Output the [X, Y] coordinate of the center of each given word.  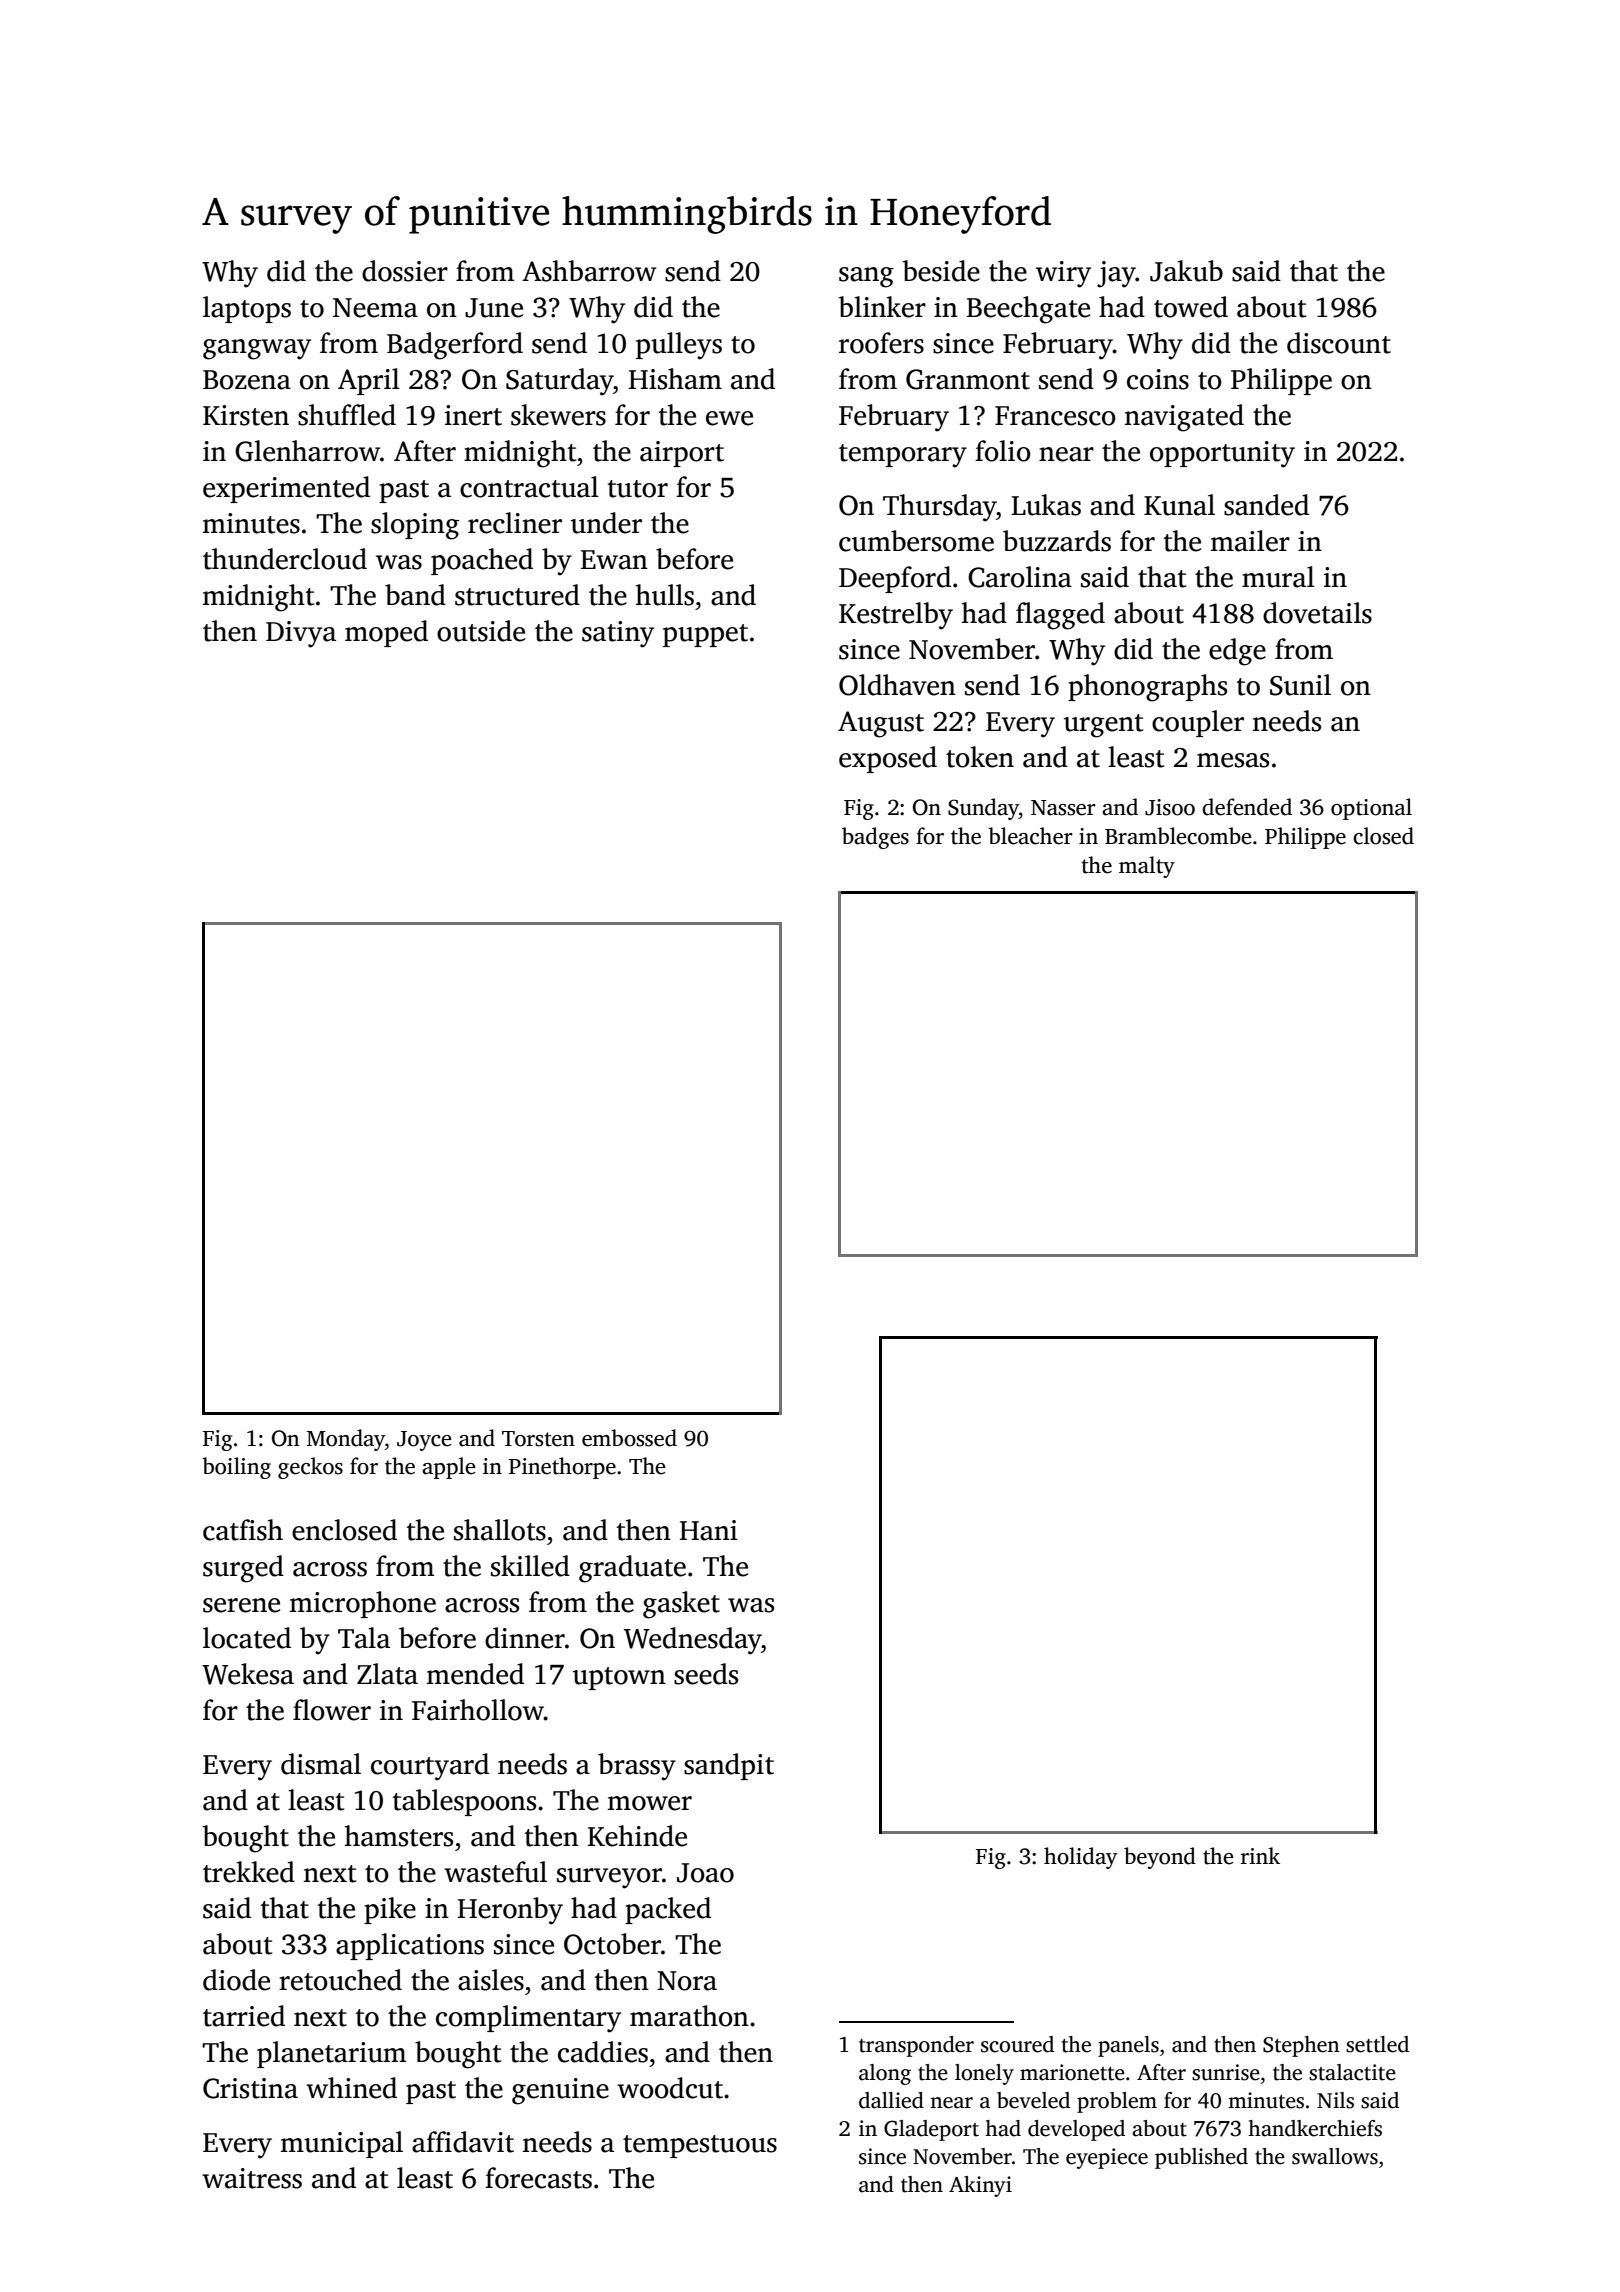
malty [1147, 867]
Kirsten [246, 415]
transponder [916, 2046]
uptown [619, 1678]
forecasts [538, 2178]
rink [1260, 1855]
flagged [1060, 616]
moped [386, 633]
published [1201, 2158]
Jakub [1186, 271]
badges [875, 838]
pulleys [679, 346]
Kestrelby [896, 616]
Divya [301, 634]
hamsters [399, 1836]
